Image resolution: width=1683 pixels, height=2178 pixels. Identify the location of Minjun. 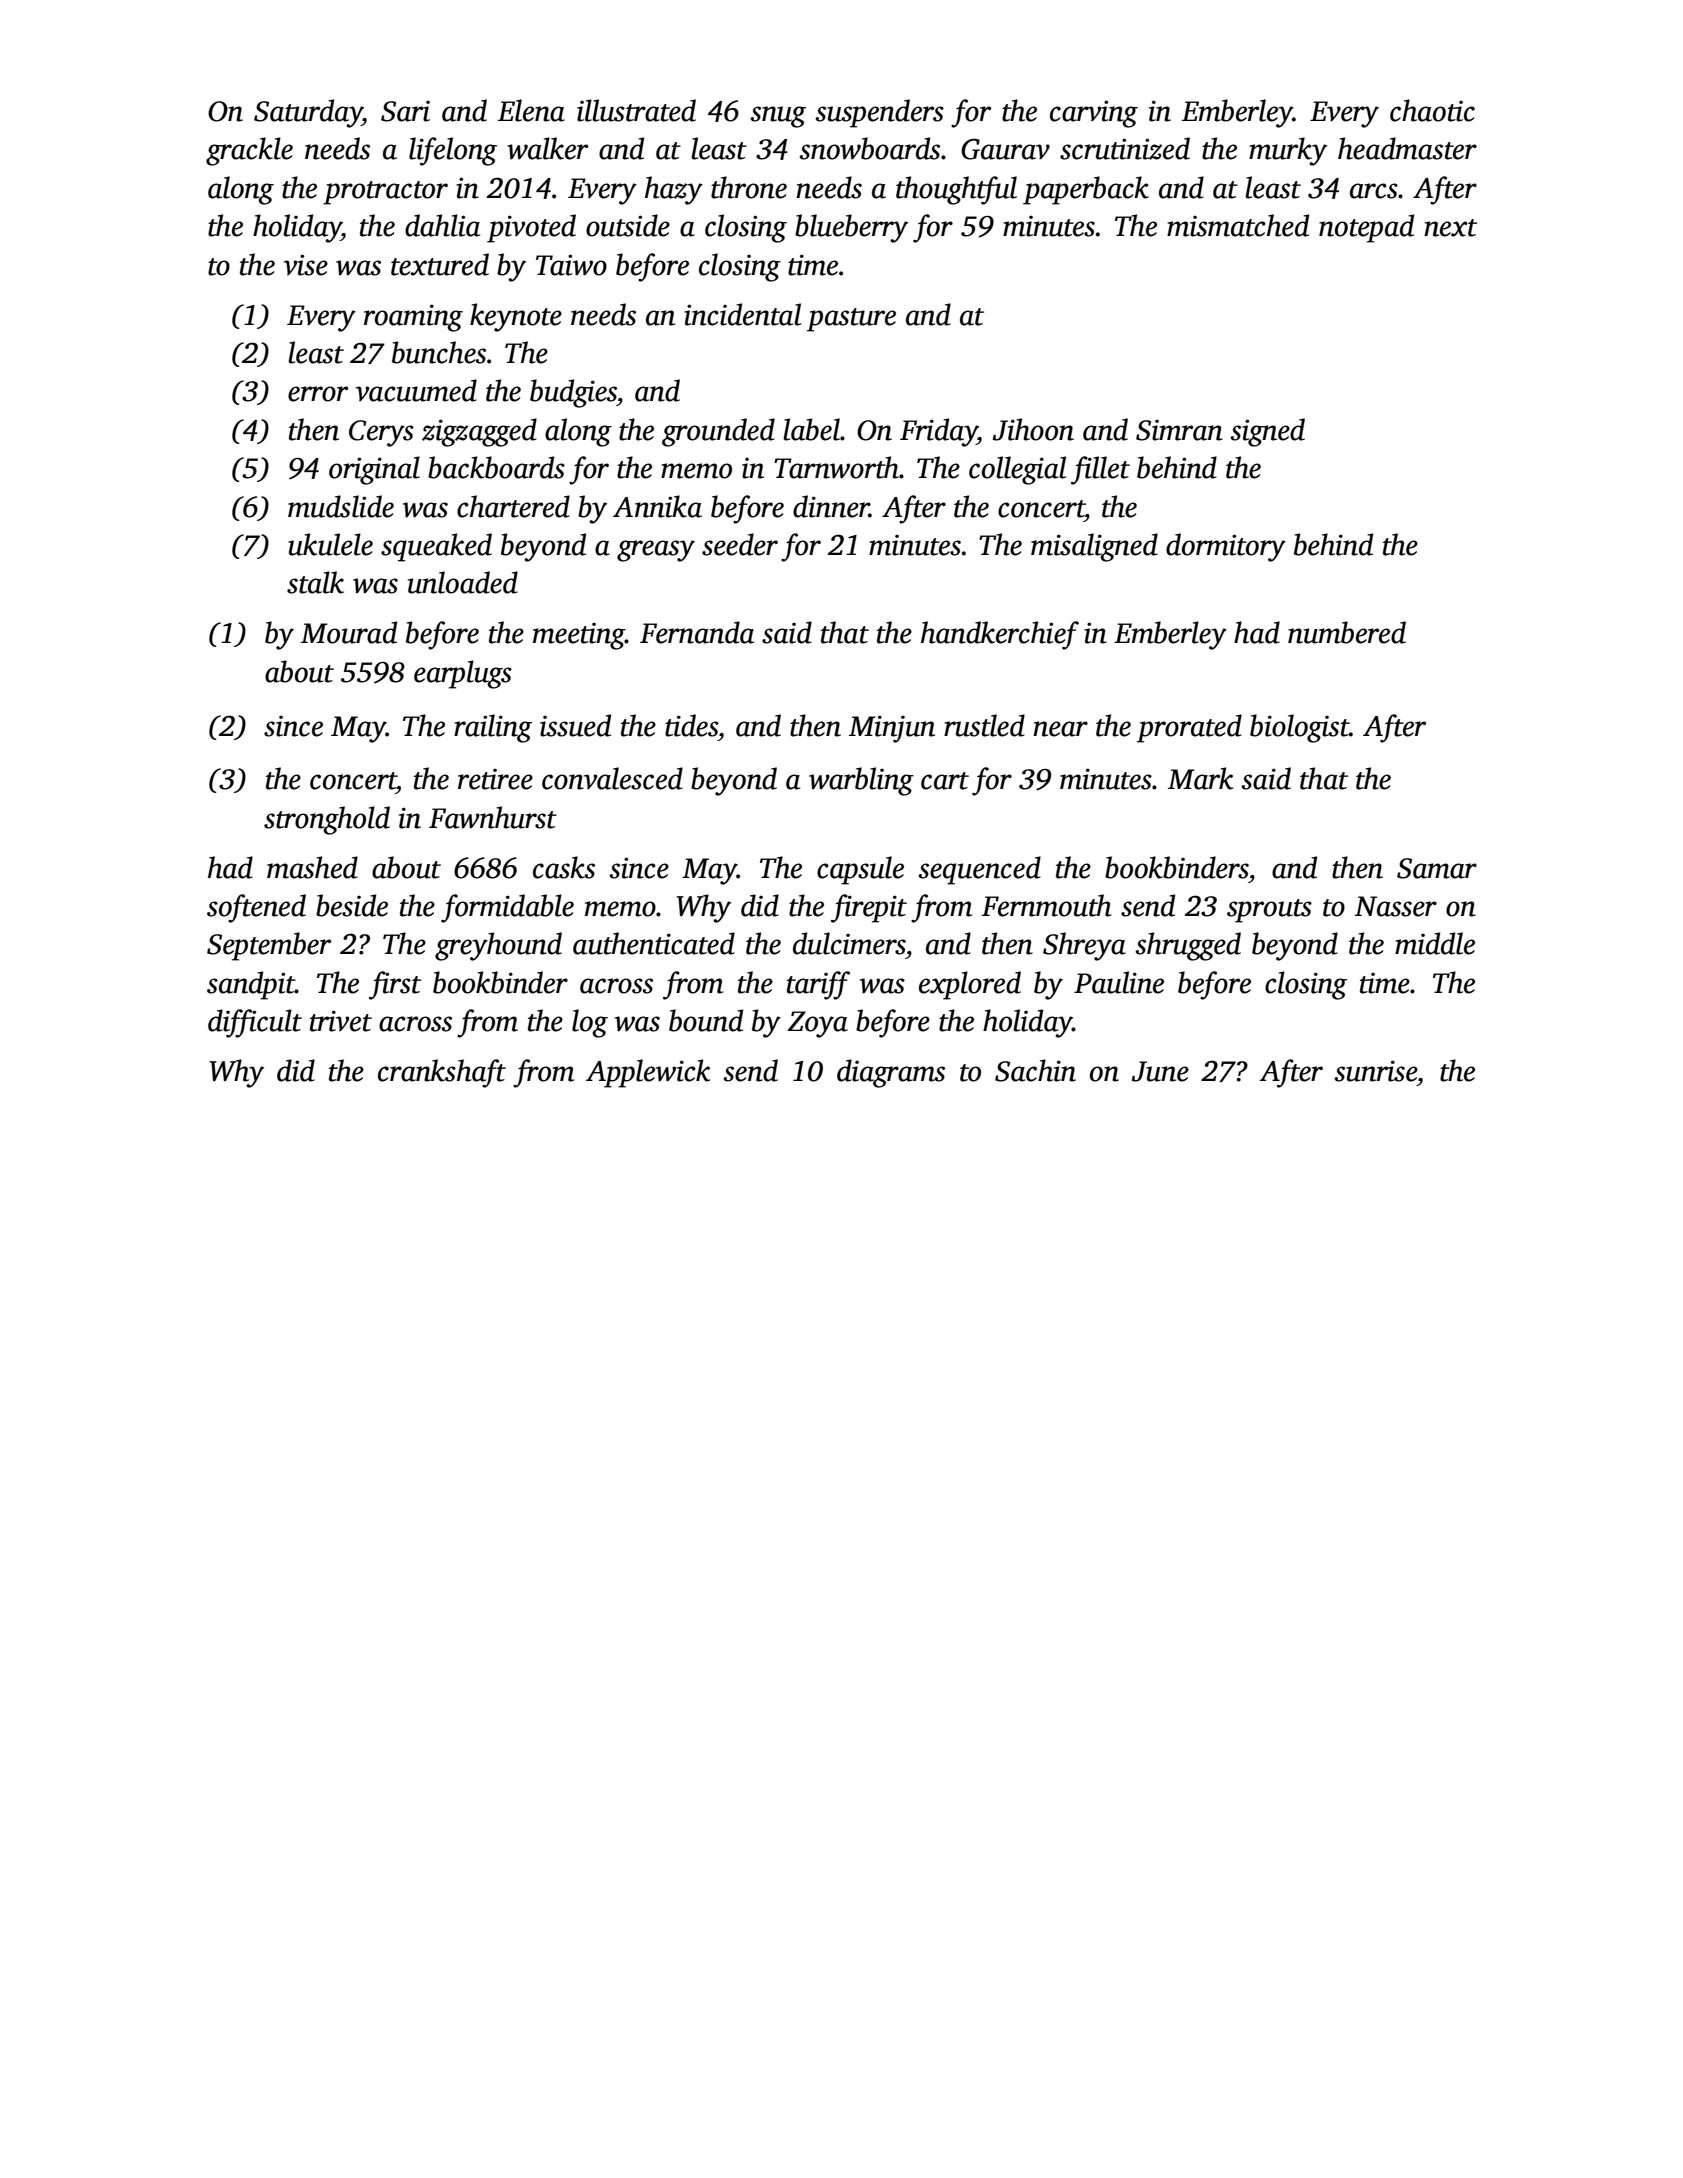
(892, 729).
